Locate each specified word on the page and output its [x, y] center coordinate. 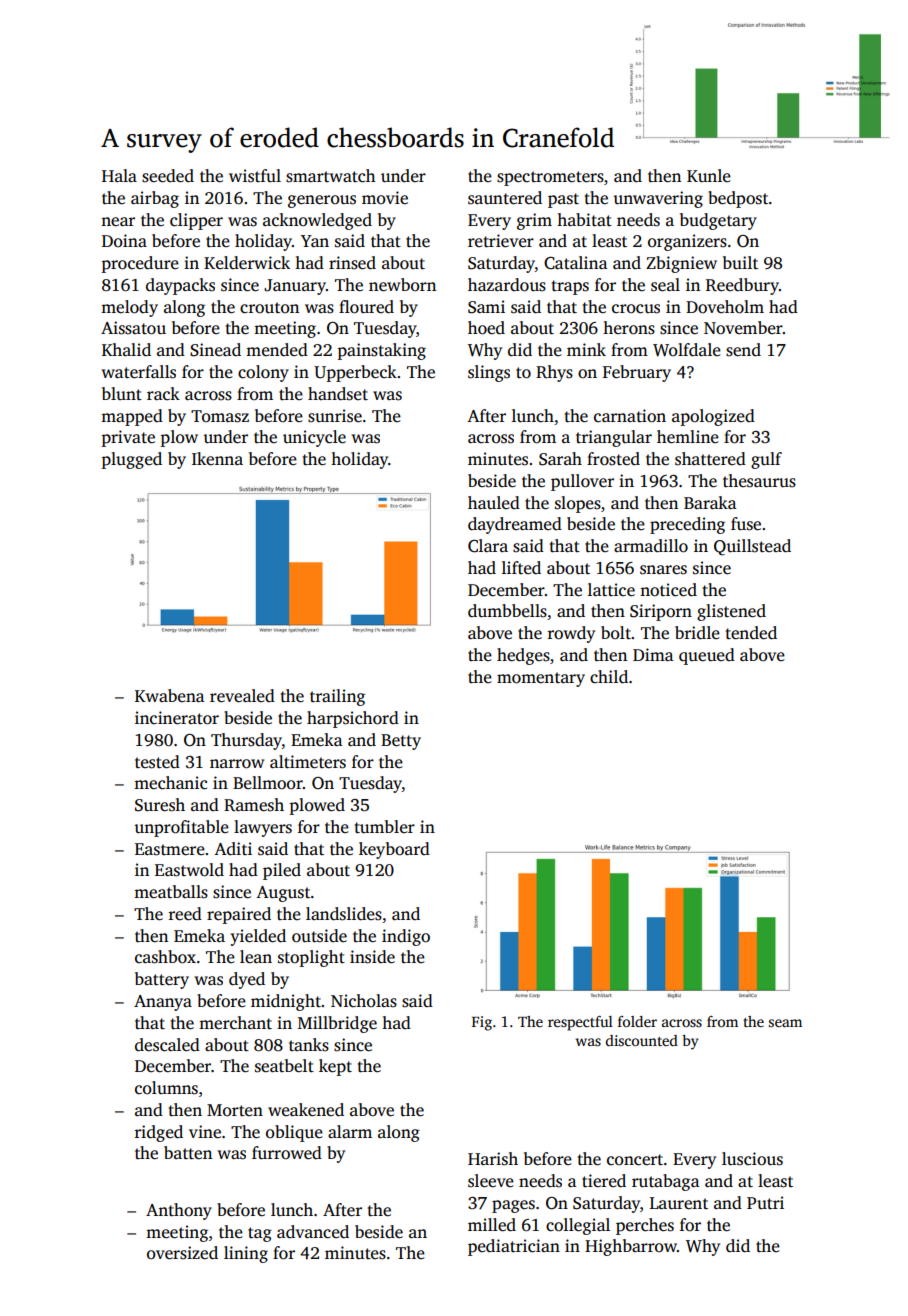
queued [707, 656]
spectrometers [550, 178]
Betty [401, 742]
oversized [182, 1253]
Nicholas [364, 1001]
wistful [255, 176]
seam [785, 1023]
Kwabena [169, 695]
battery [162, 980]
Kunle [709, 175]
